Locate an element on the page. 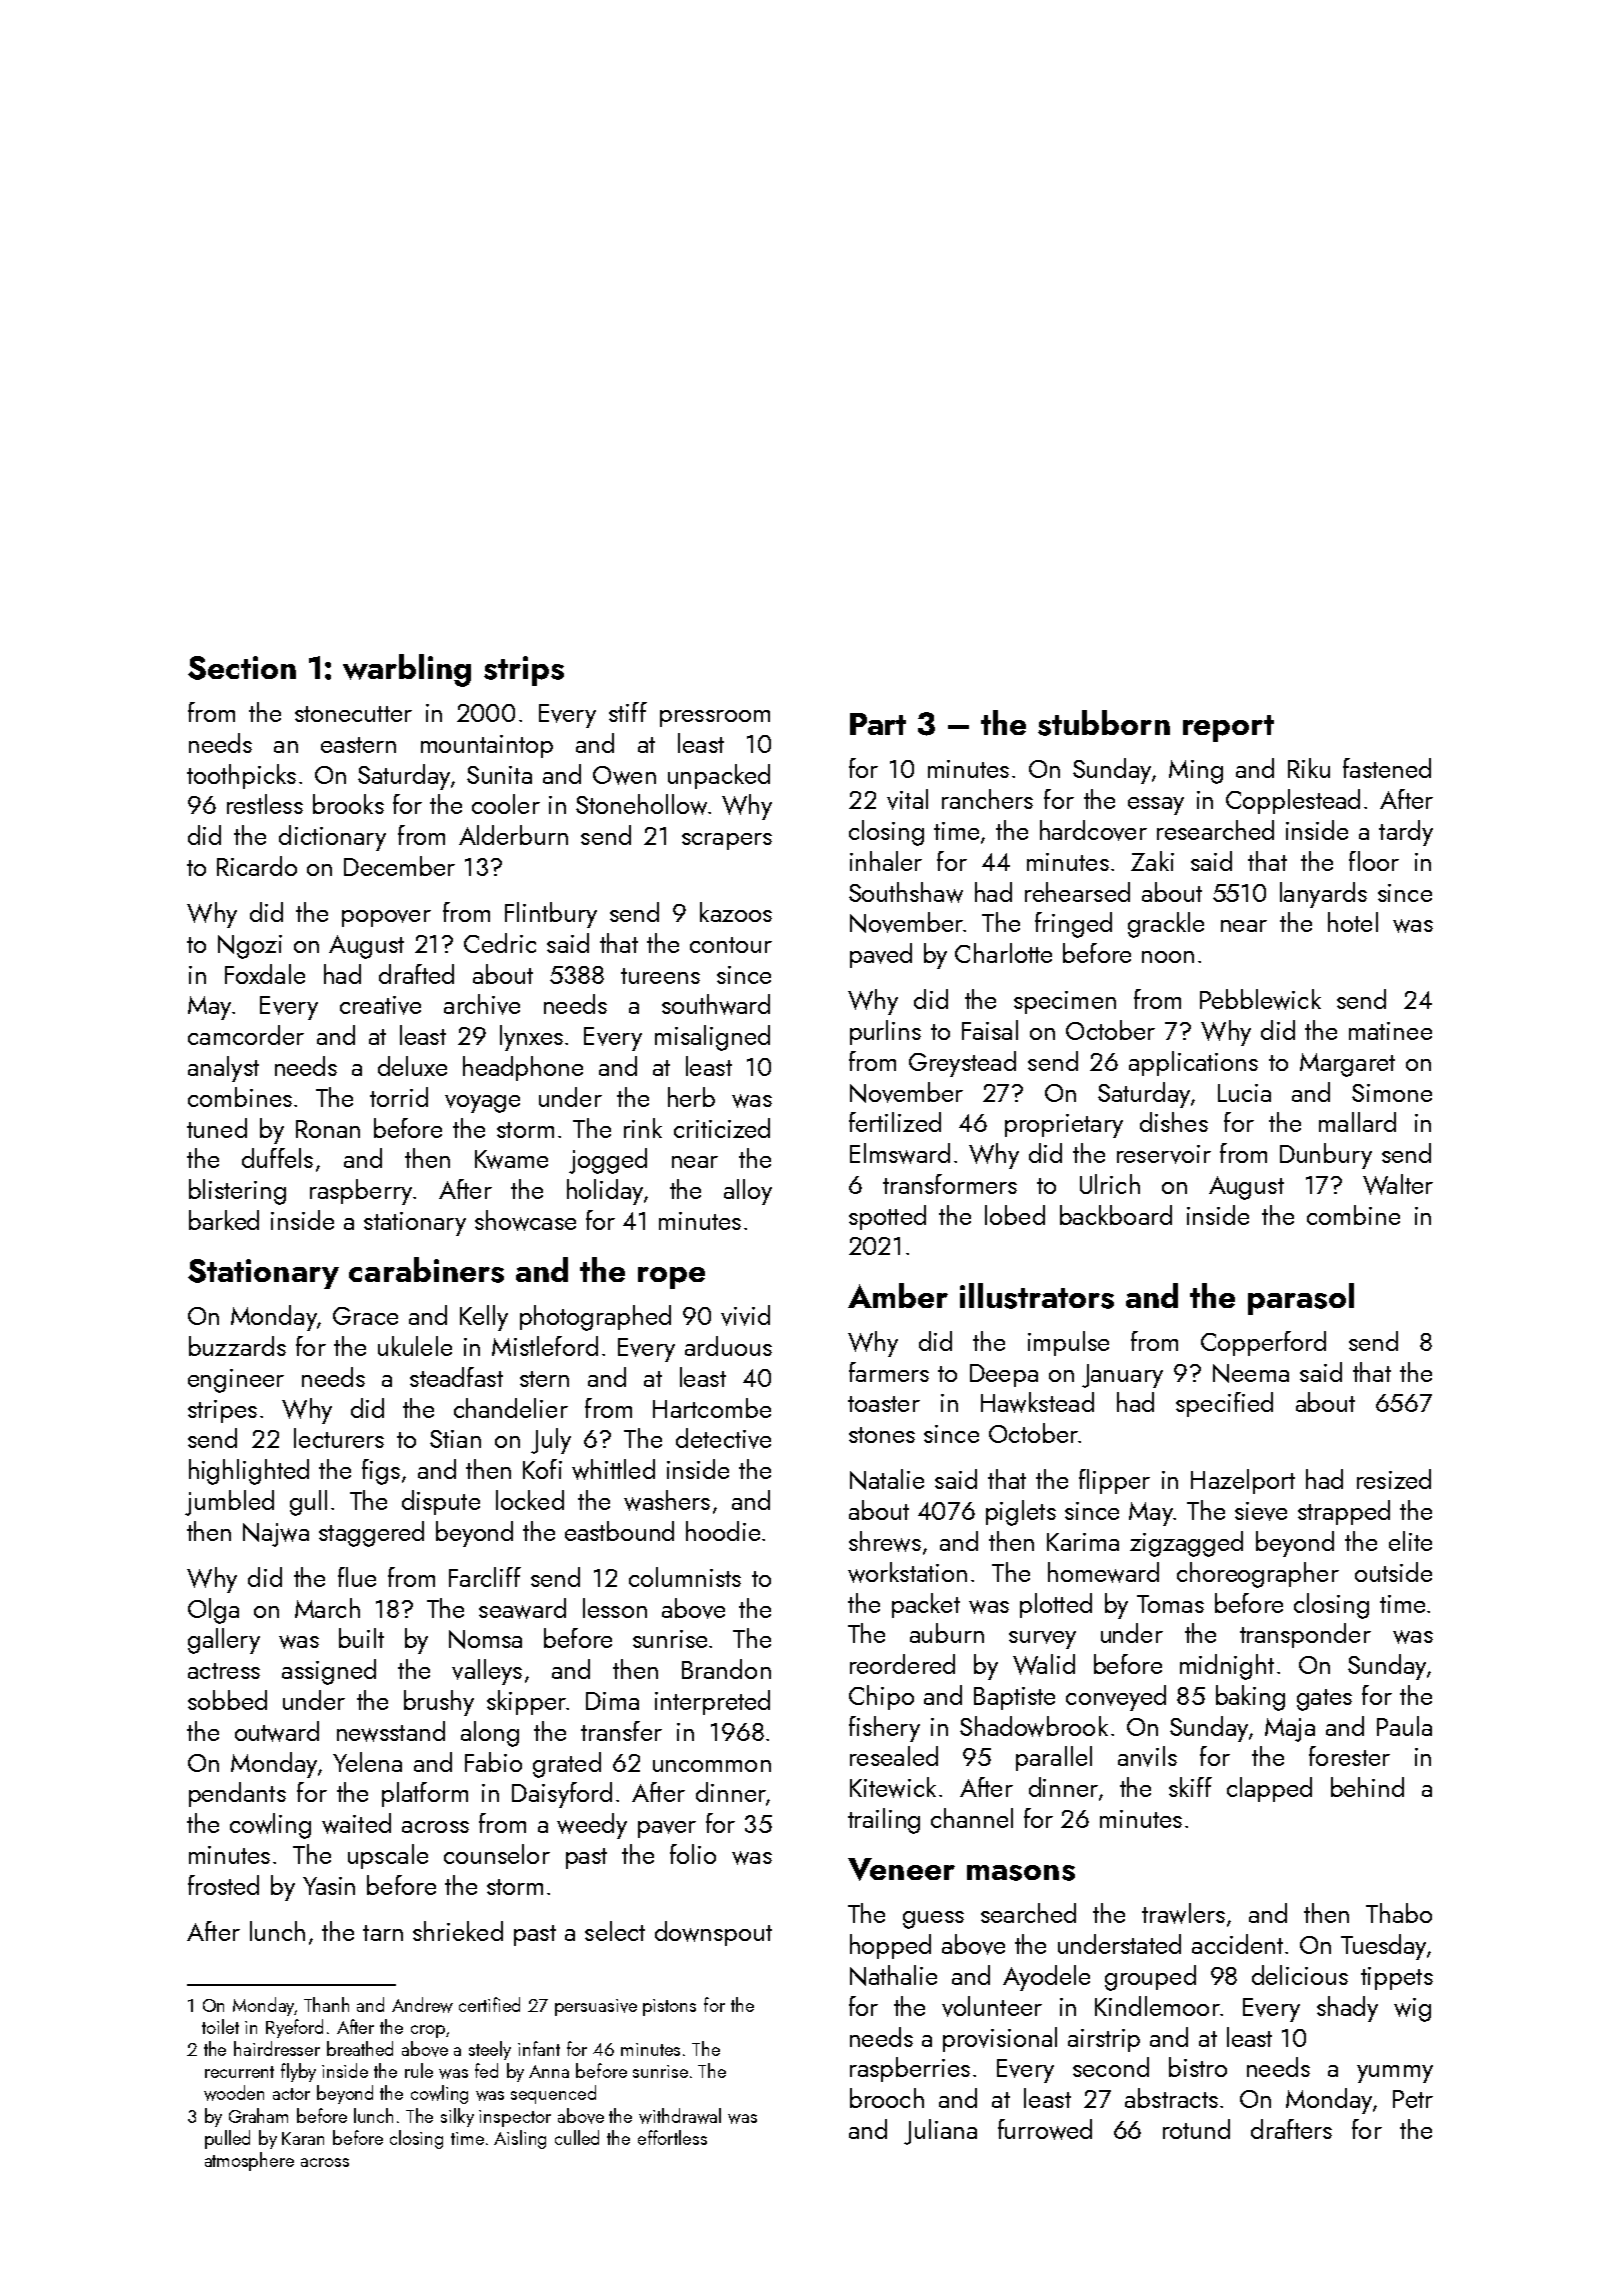 The height and width of the page is (2292, 1620). impulse is located at coordinates (1068, 1343).
